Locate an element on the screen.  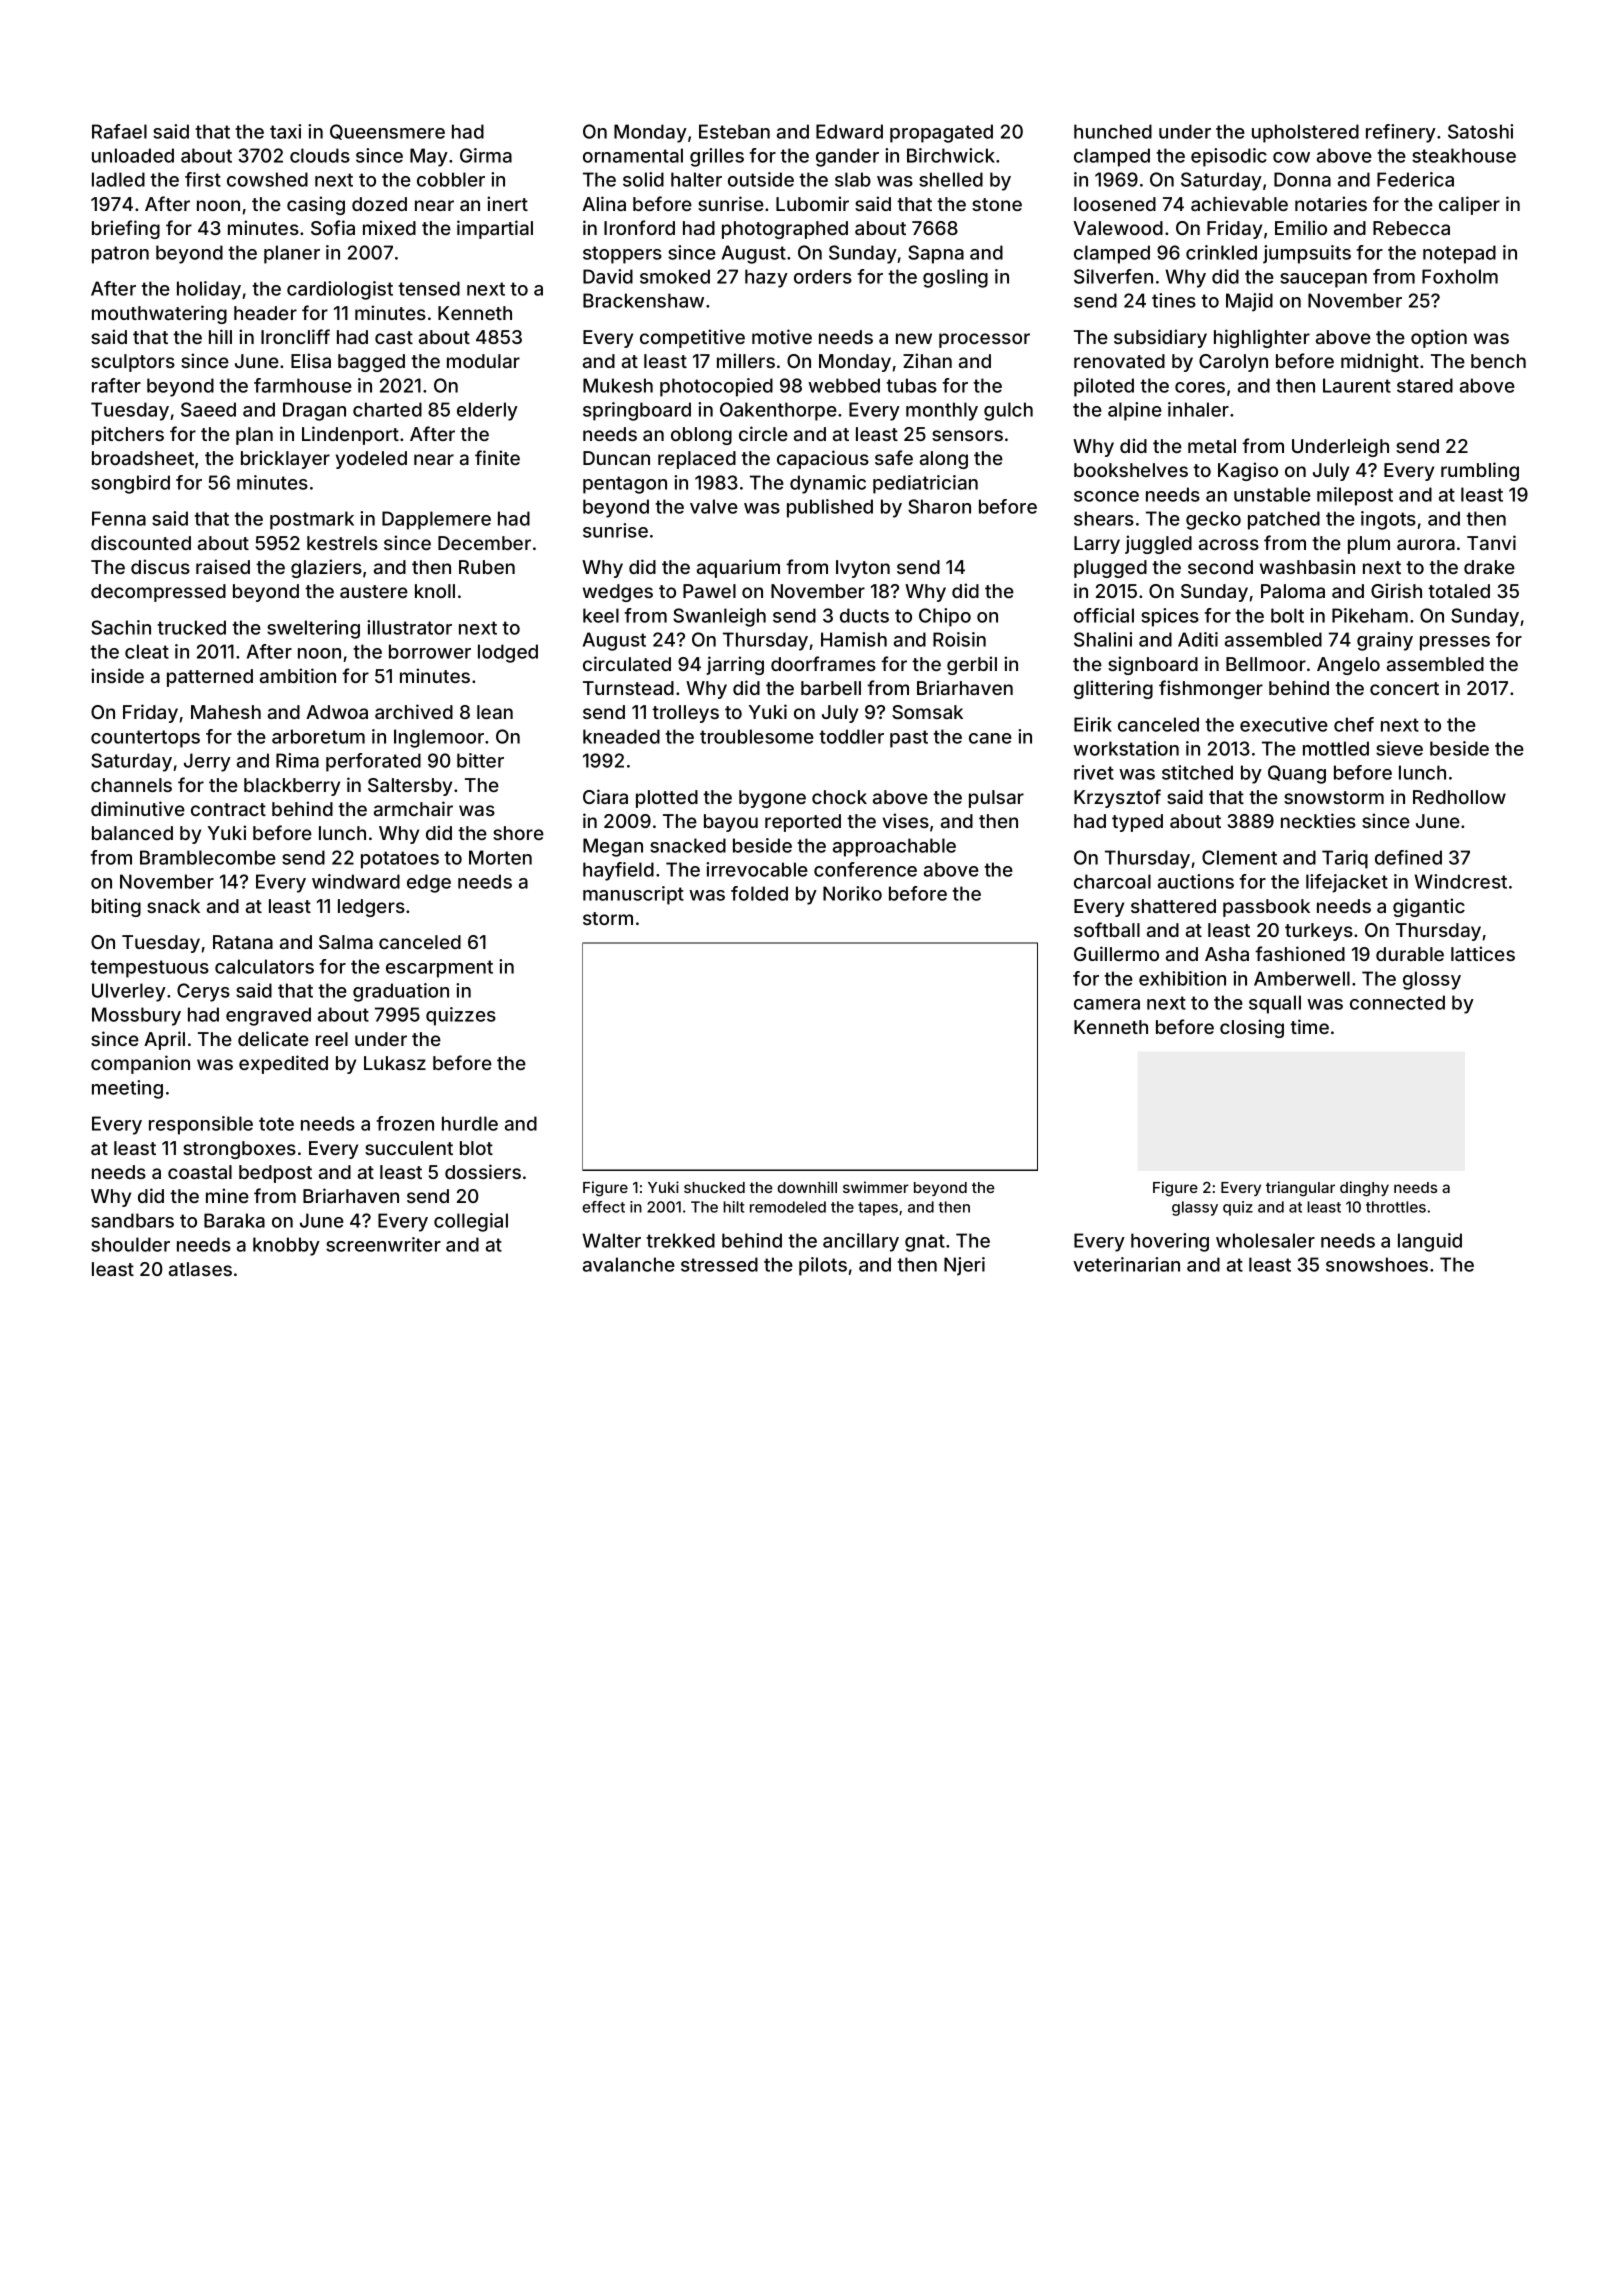
mine is located at coordinates (227, 1195).
